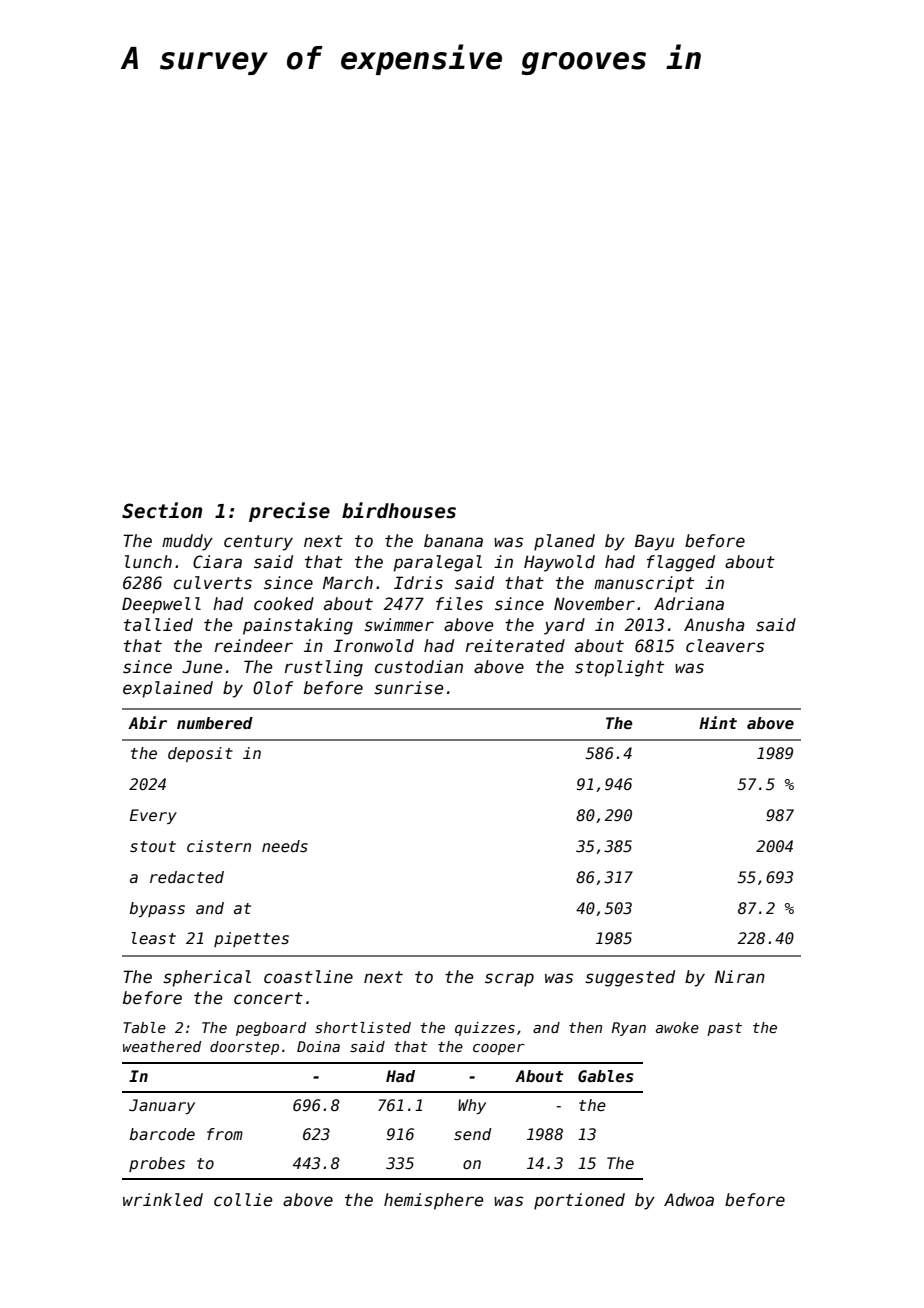 The image size is (924, 1308). Describe the element at coordinates (258, 543) in the page. I see `century` at that location.
